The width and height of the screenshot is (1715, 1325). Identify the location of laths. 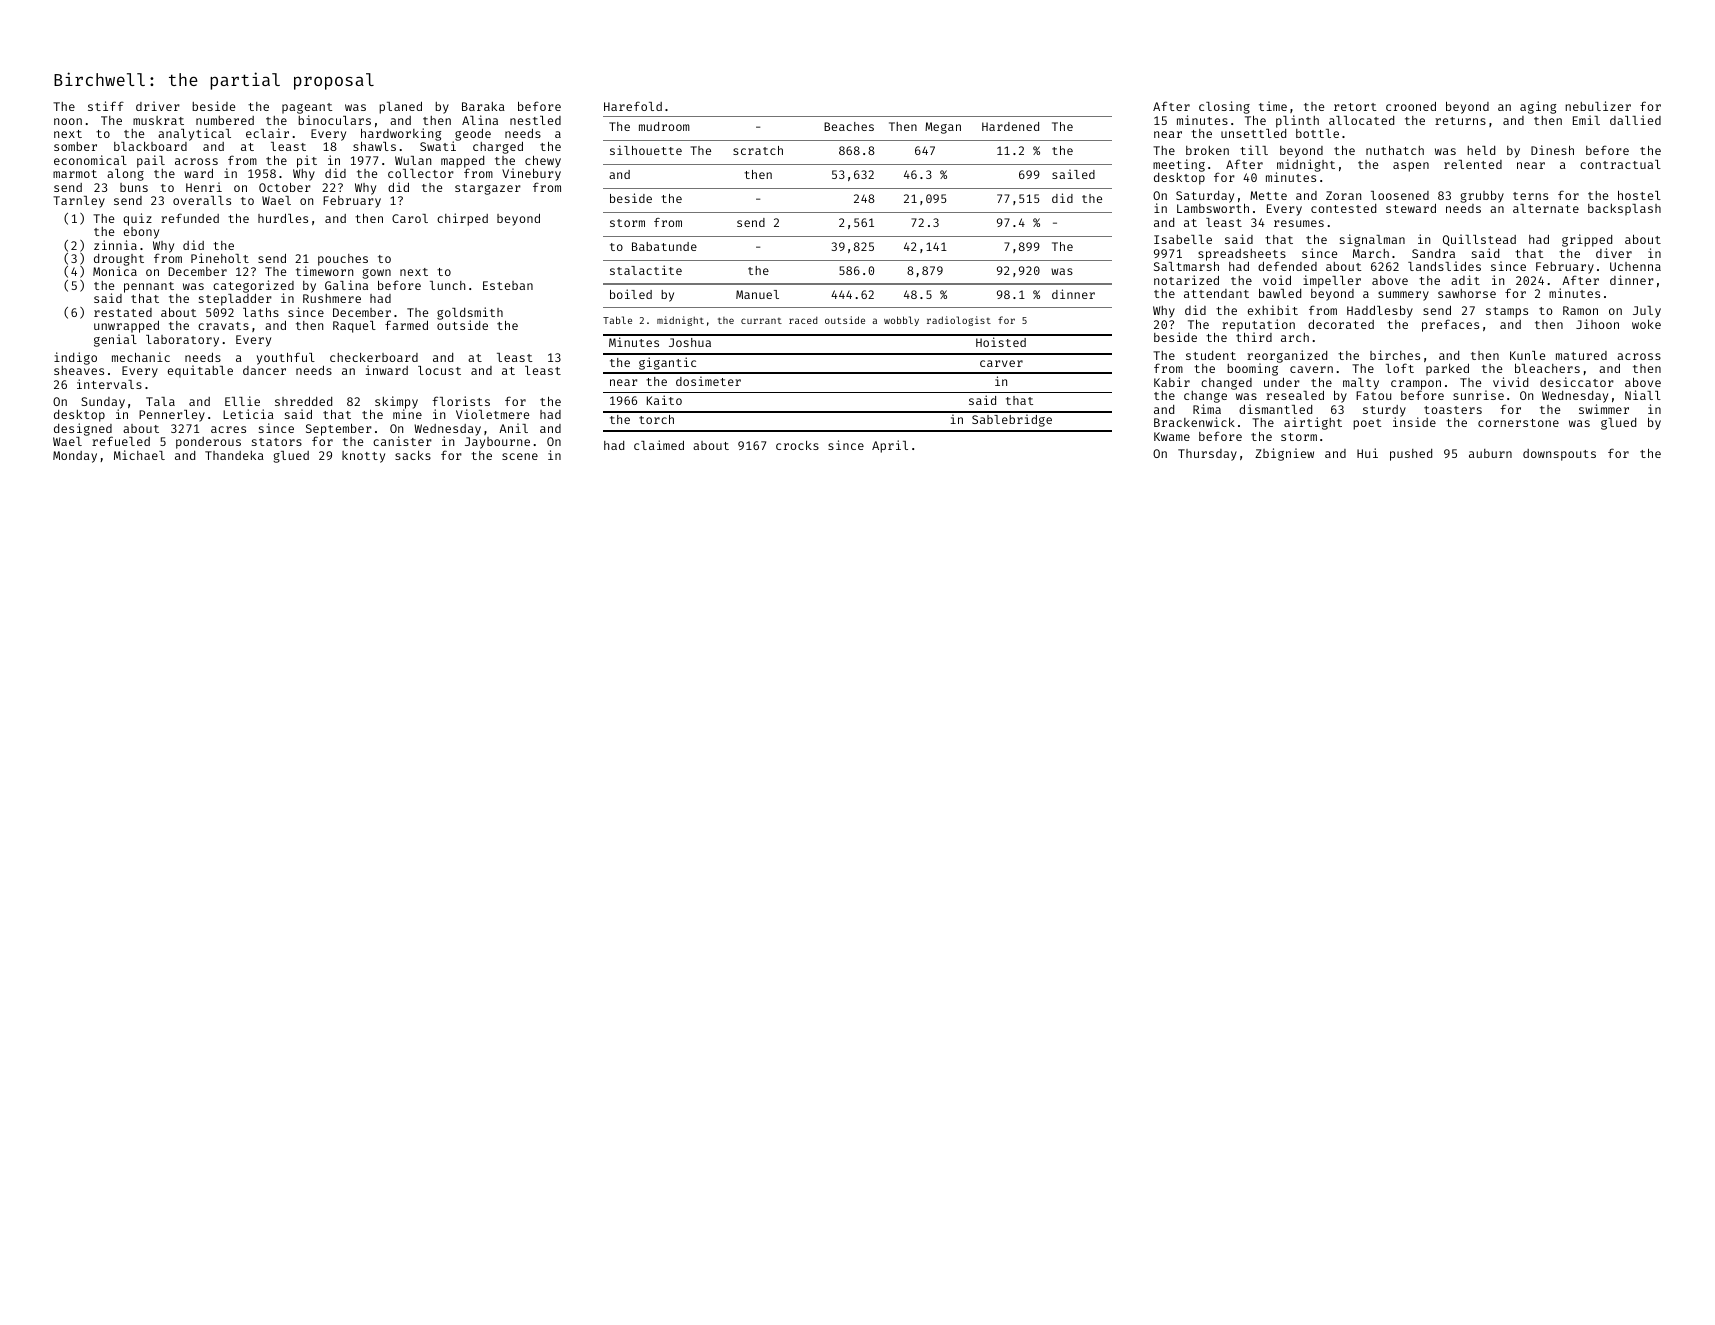
(261, 312).
